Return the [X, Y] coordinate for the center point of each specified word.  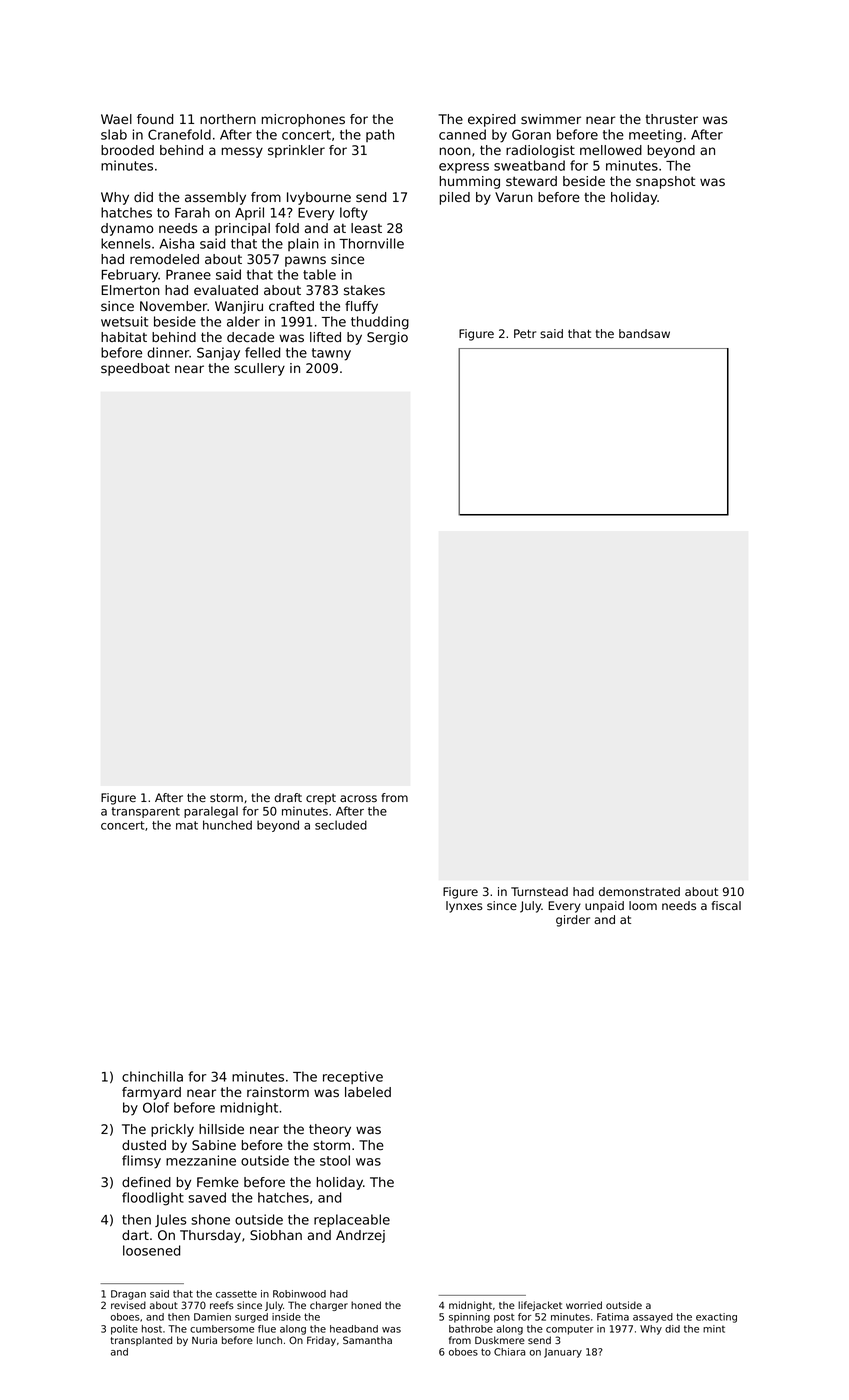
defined [146, 1182]
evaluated [226, 290]
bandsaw [644, 334]
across [358, 798]
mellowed [611, 150]
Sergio [387, 338]
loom [643, 905]
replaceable [352, 1221]
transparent [146, 812]
